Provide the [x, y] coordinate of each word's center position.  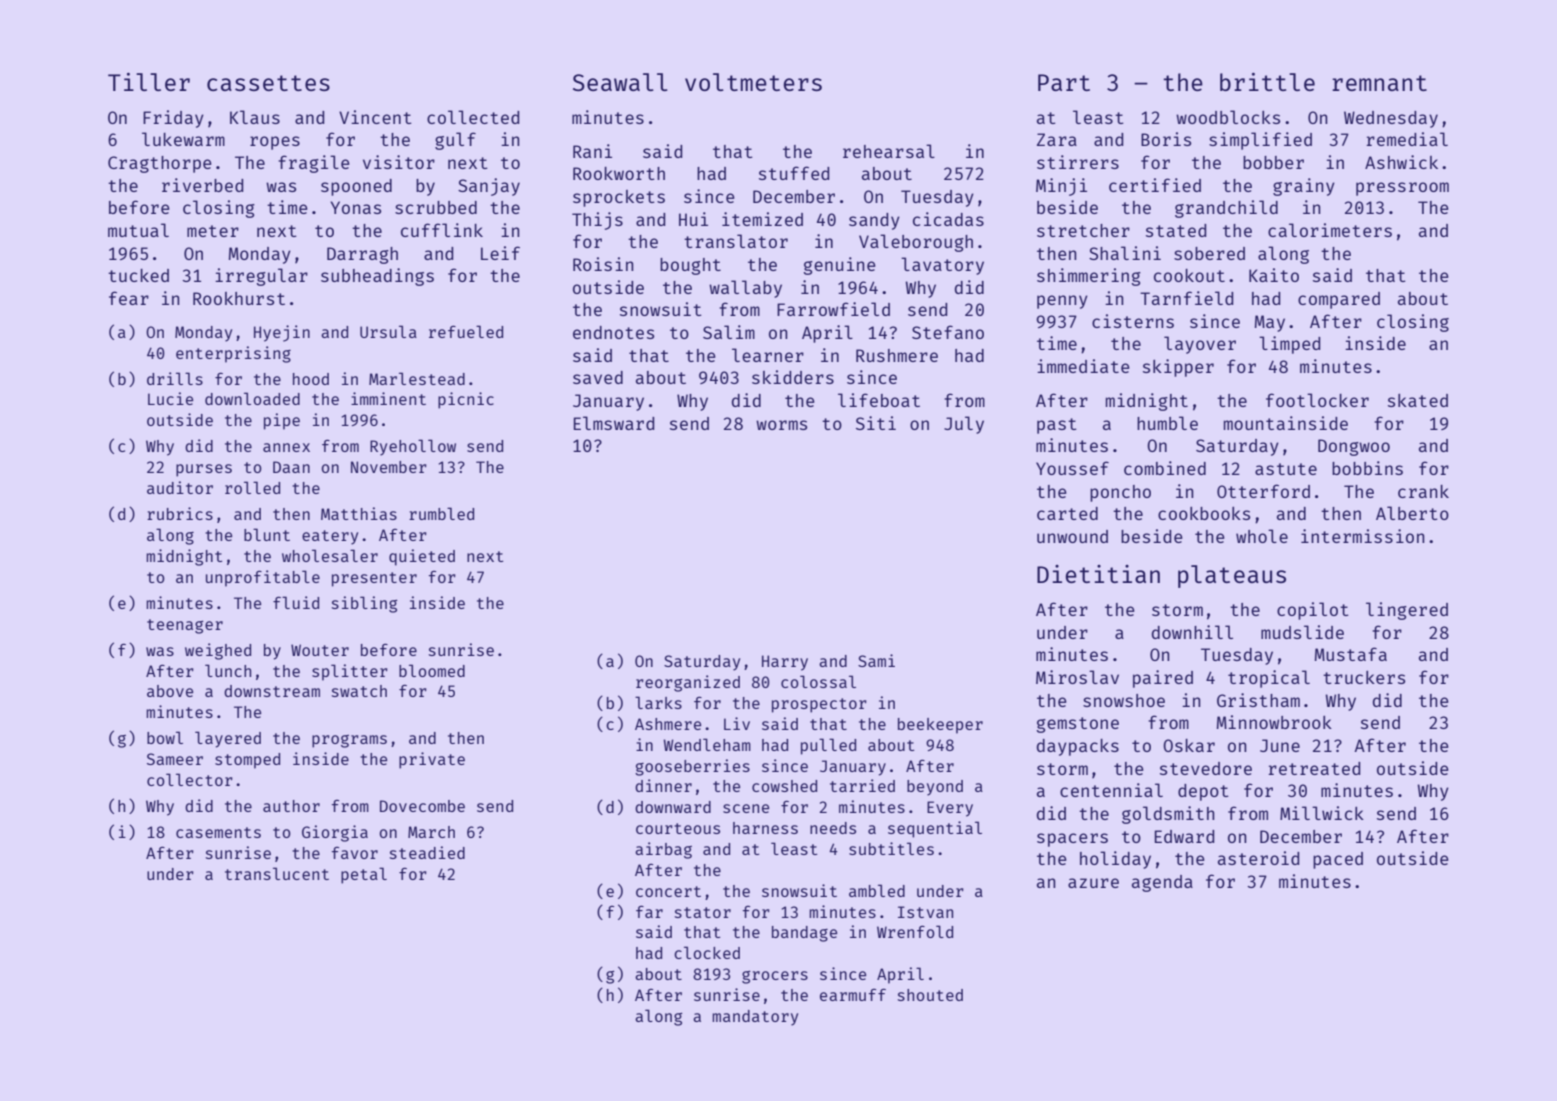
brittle [1267, 82]
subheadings [377, 277]
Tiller [149, 82]
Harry [785, 663]
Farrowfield [833, 309]
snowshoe [1124, 700]
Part [1064, 82]
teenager [185, 626]
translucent [277, 873]
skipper [1178, 368]
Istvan [925, 912]
